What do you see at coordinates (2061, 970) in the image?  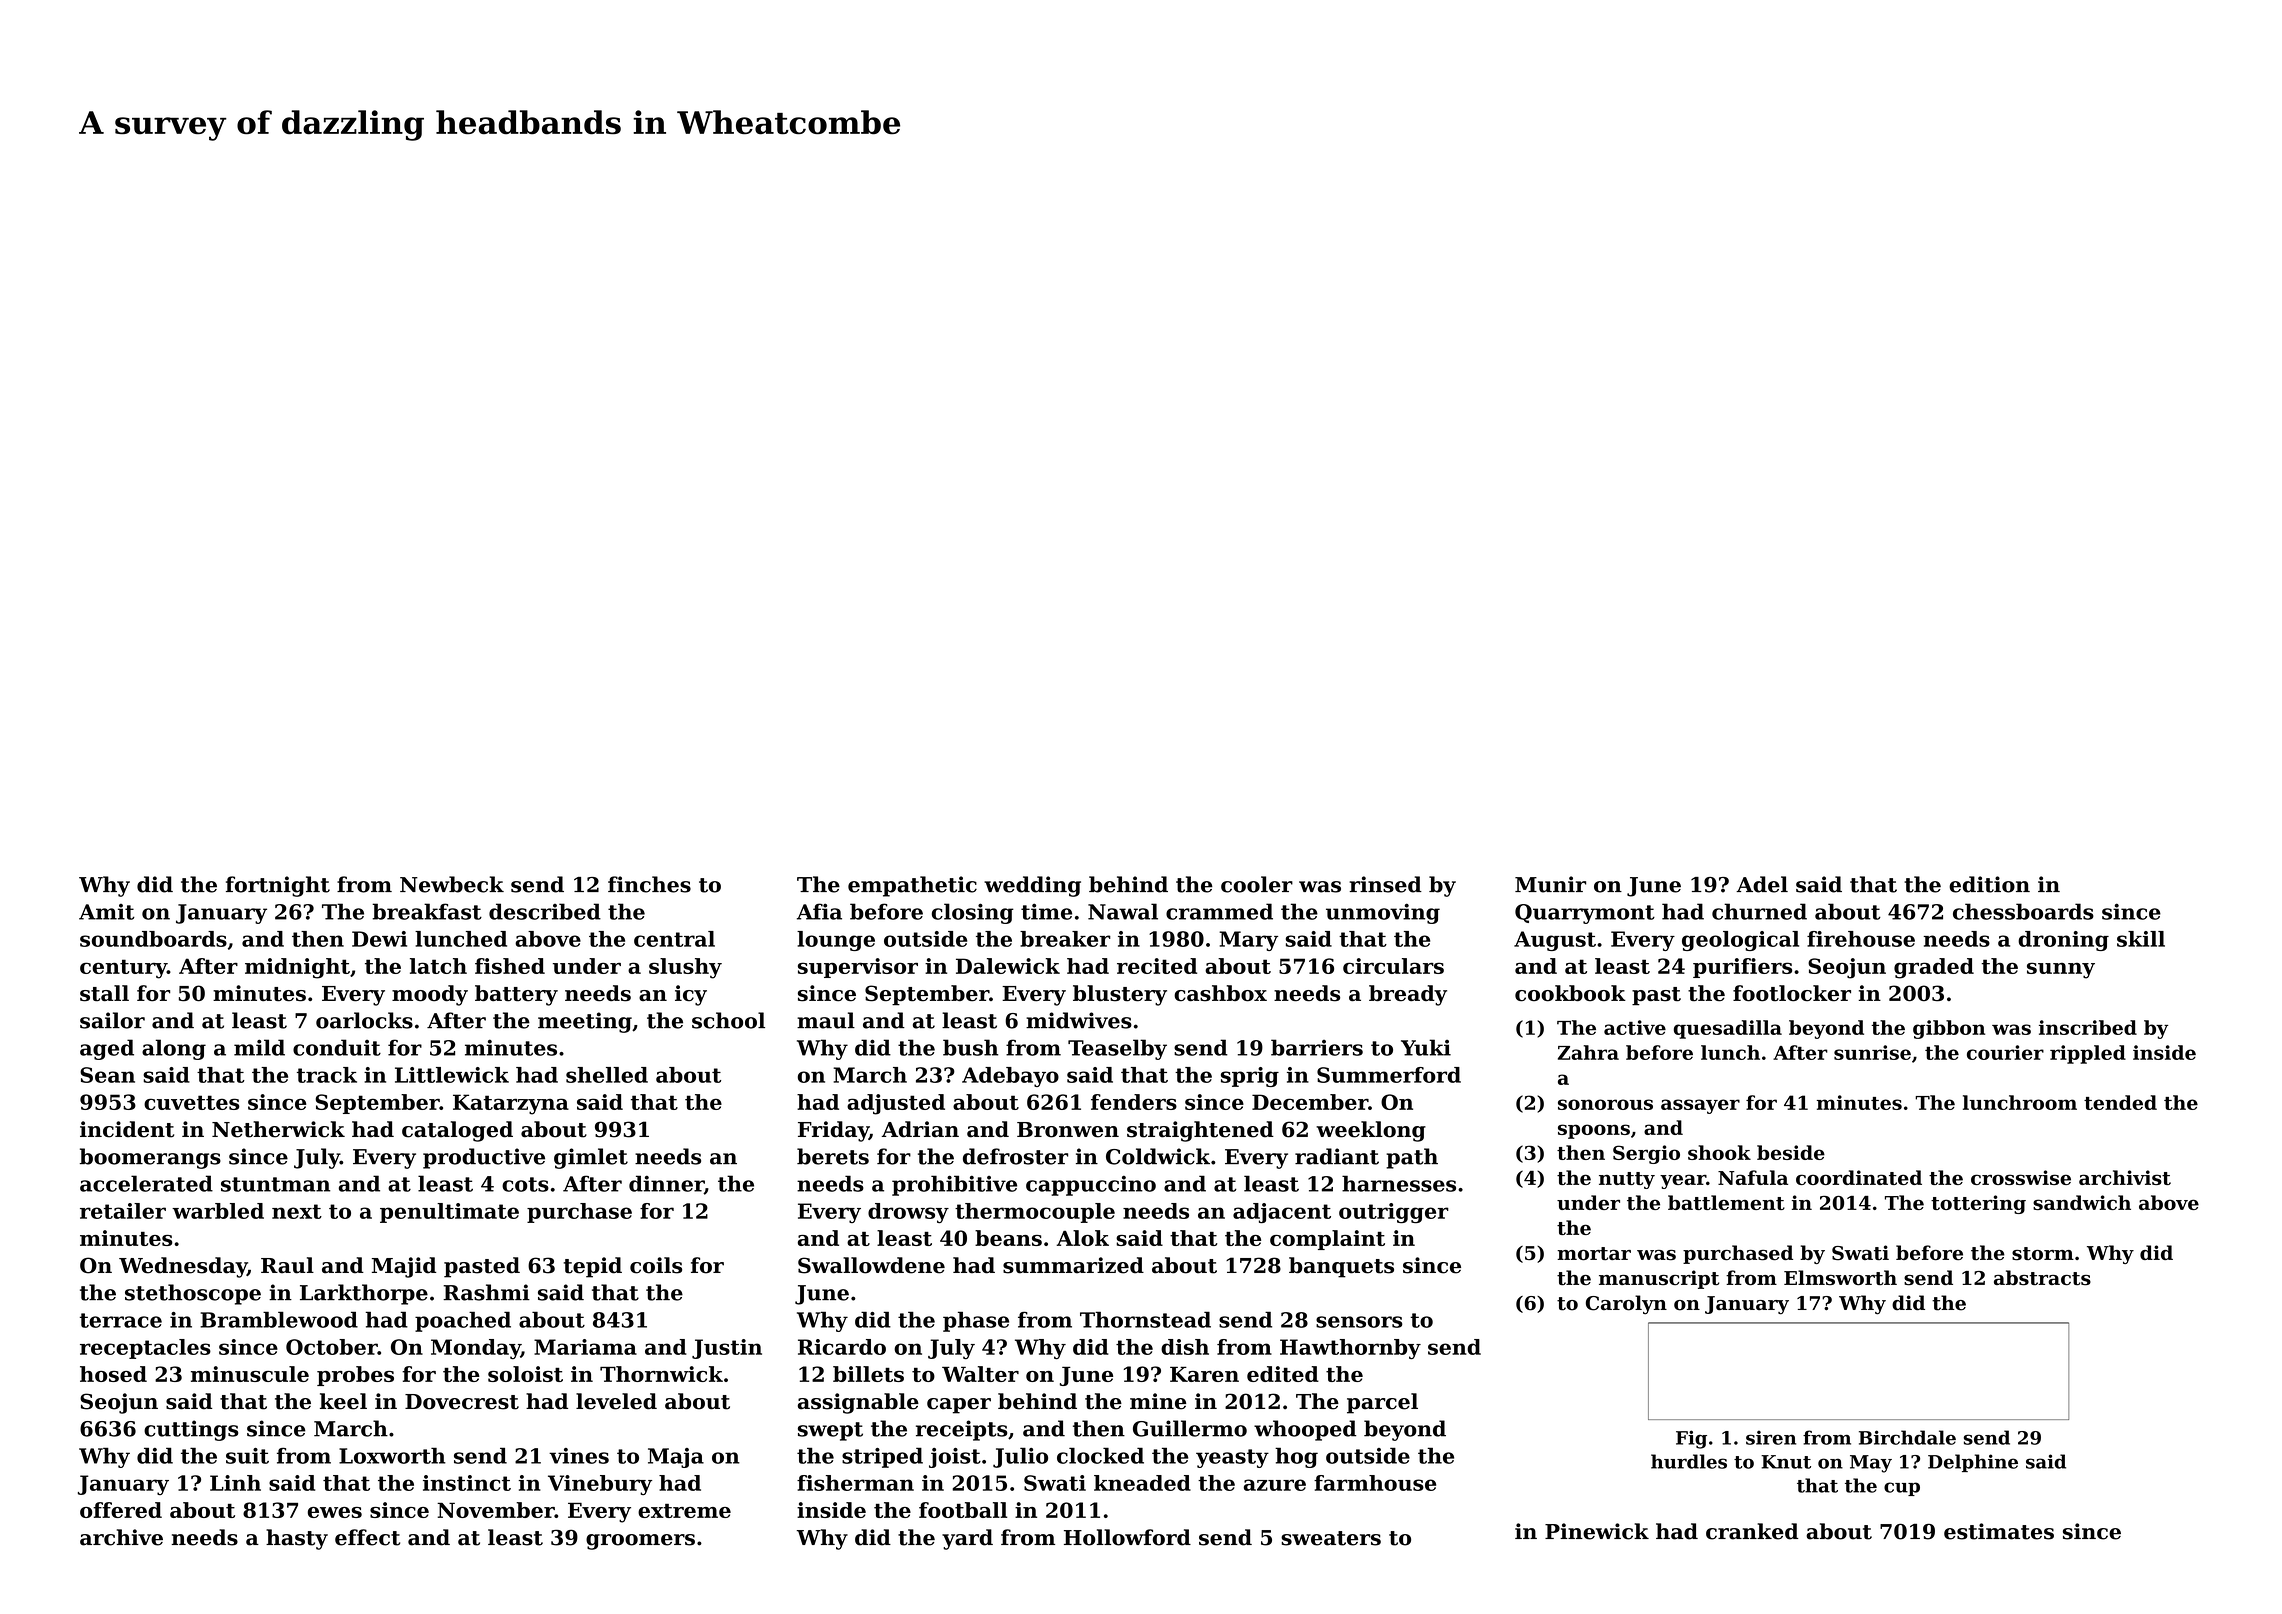 I see `sunny` at bounding box center [2061, 970].
